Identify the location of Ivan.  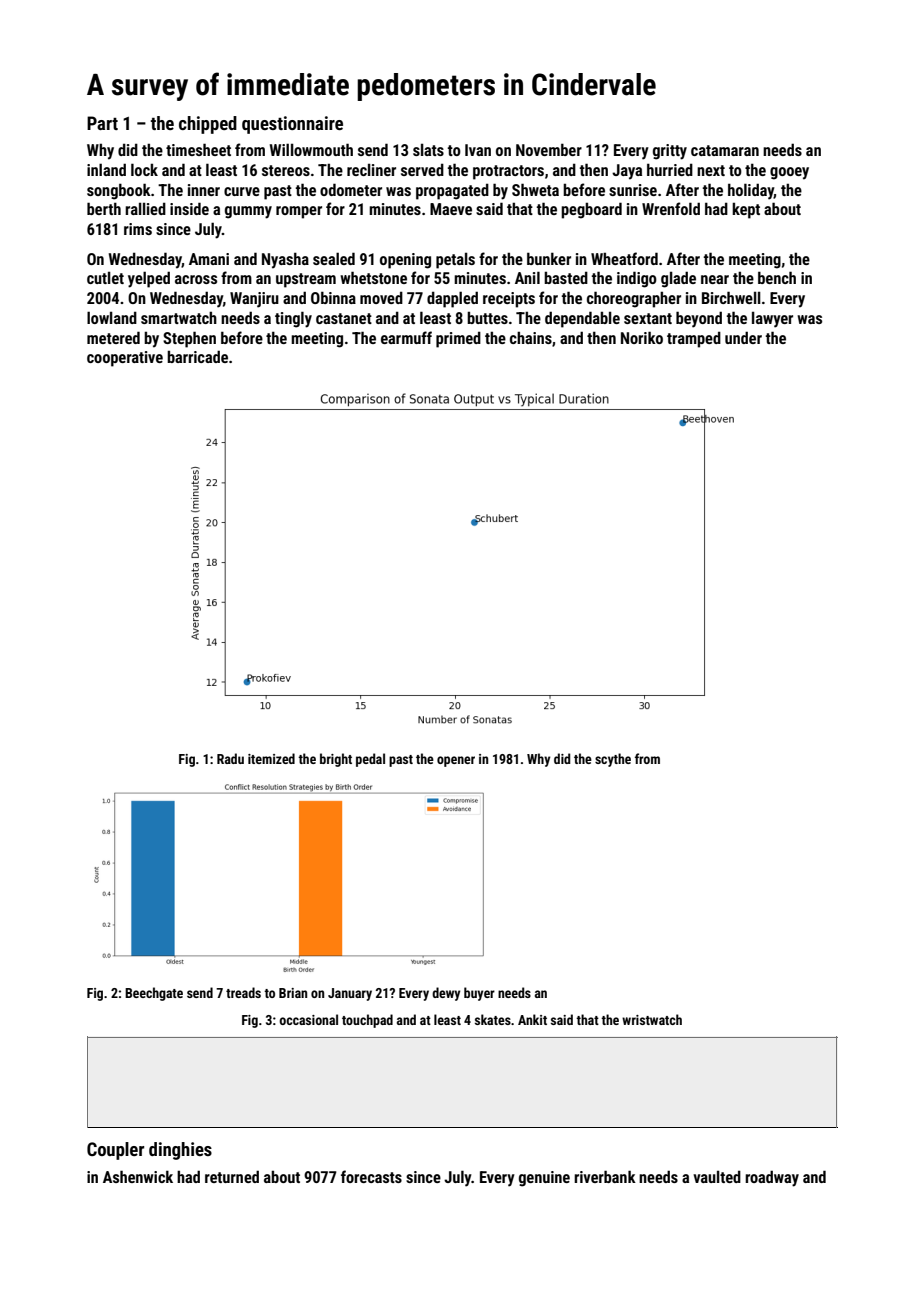
(478, 150).
